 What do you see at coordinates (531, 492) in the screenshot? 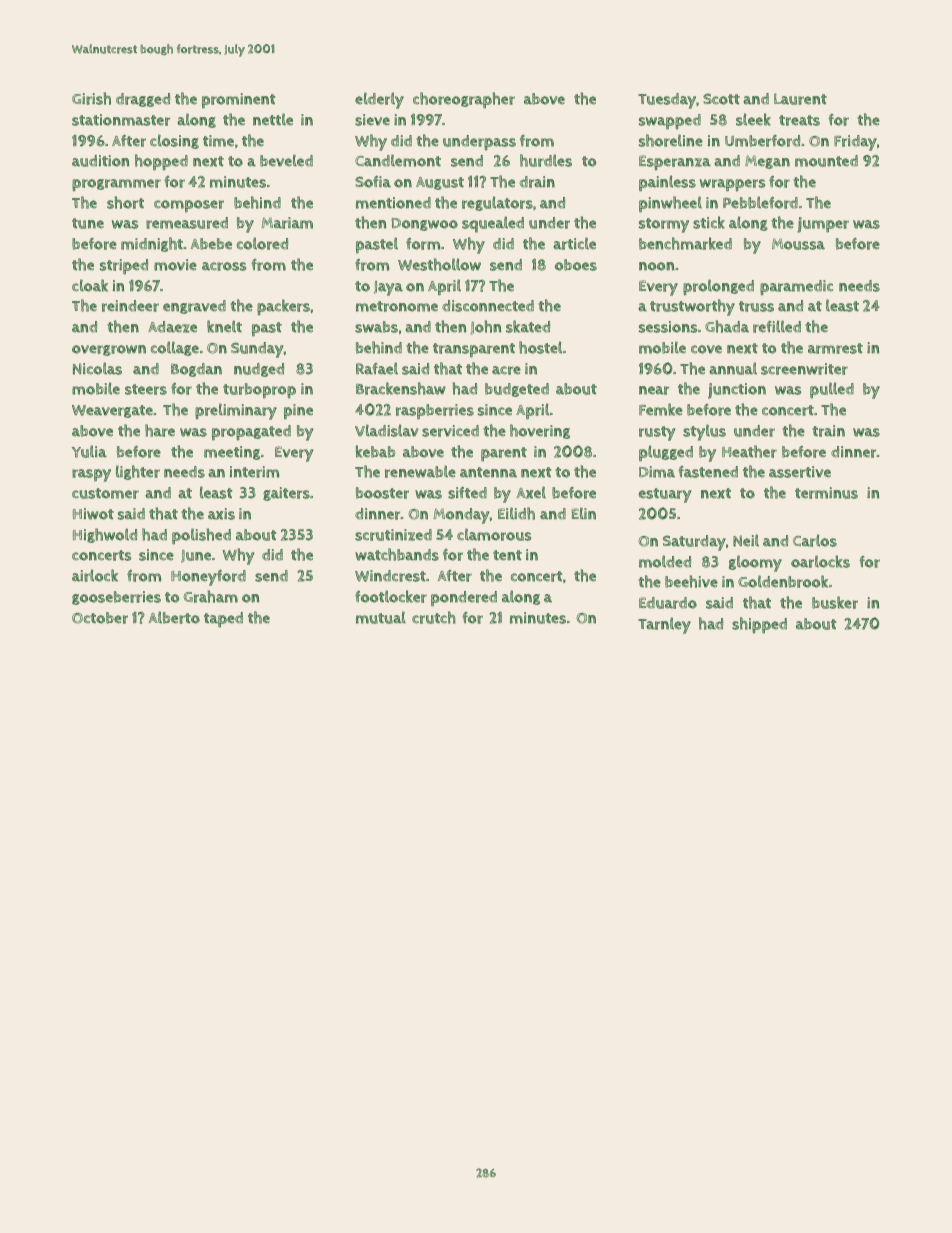
I see `Axel` at bounding box center [531, 492].
